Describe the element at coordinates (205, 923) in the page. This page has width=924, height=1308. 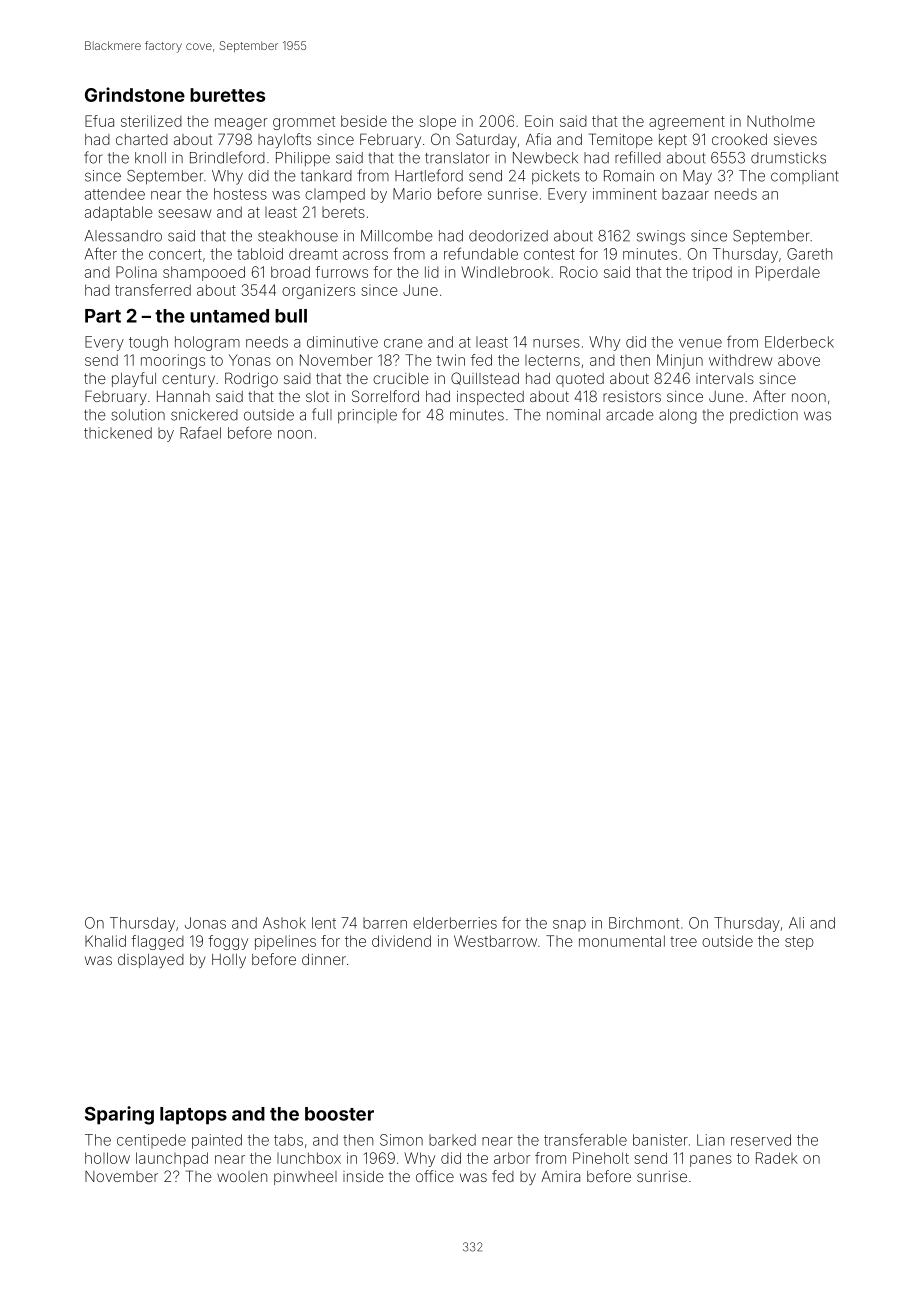
I see `Jonas` at that location.
